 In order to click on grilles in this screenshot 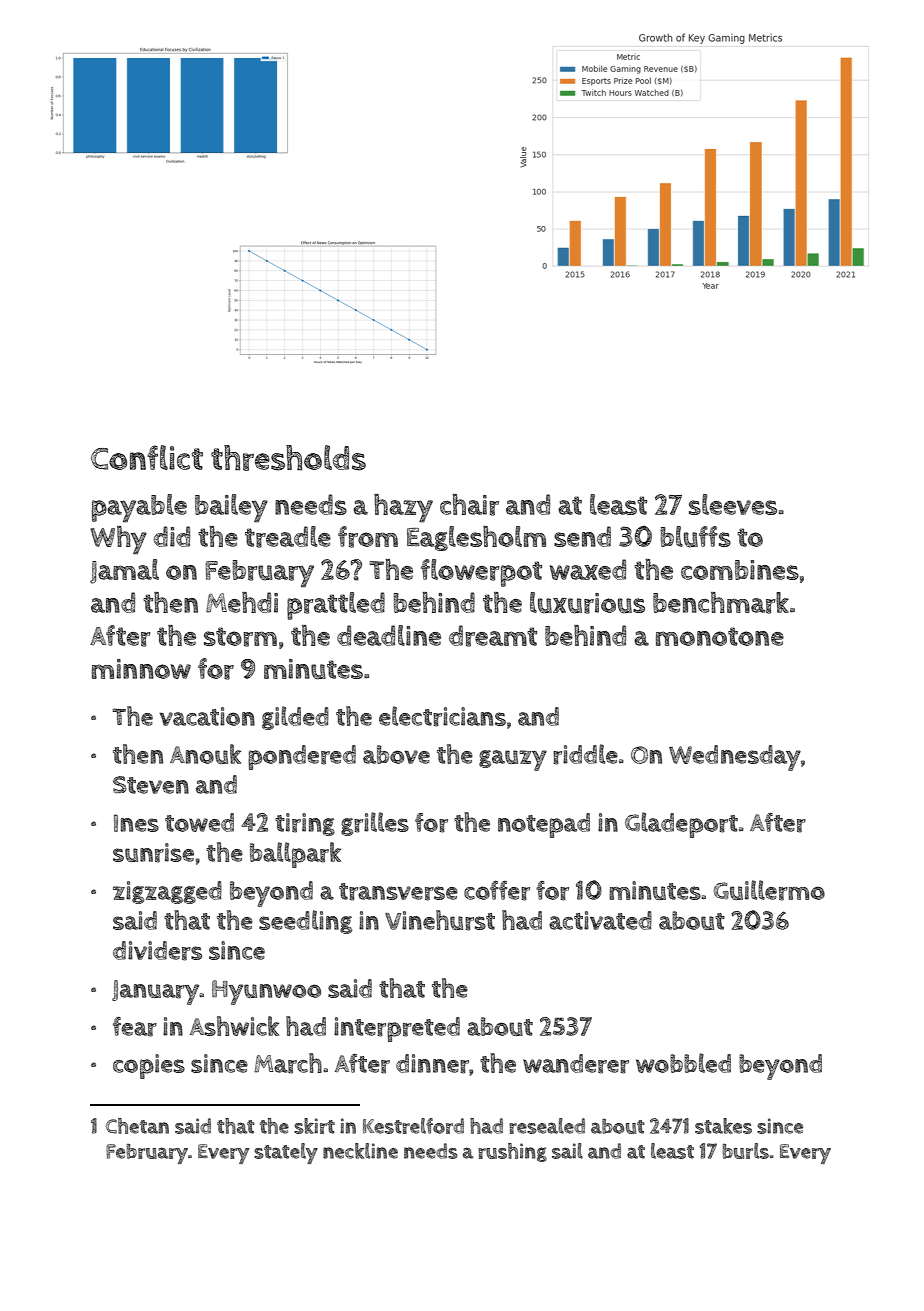, I will do `click(375, 824)`.
